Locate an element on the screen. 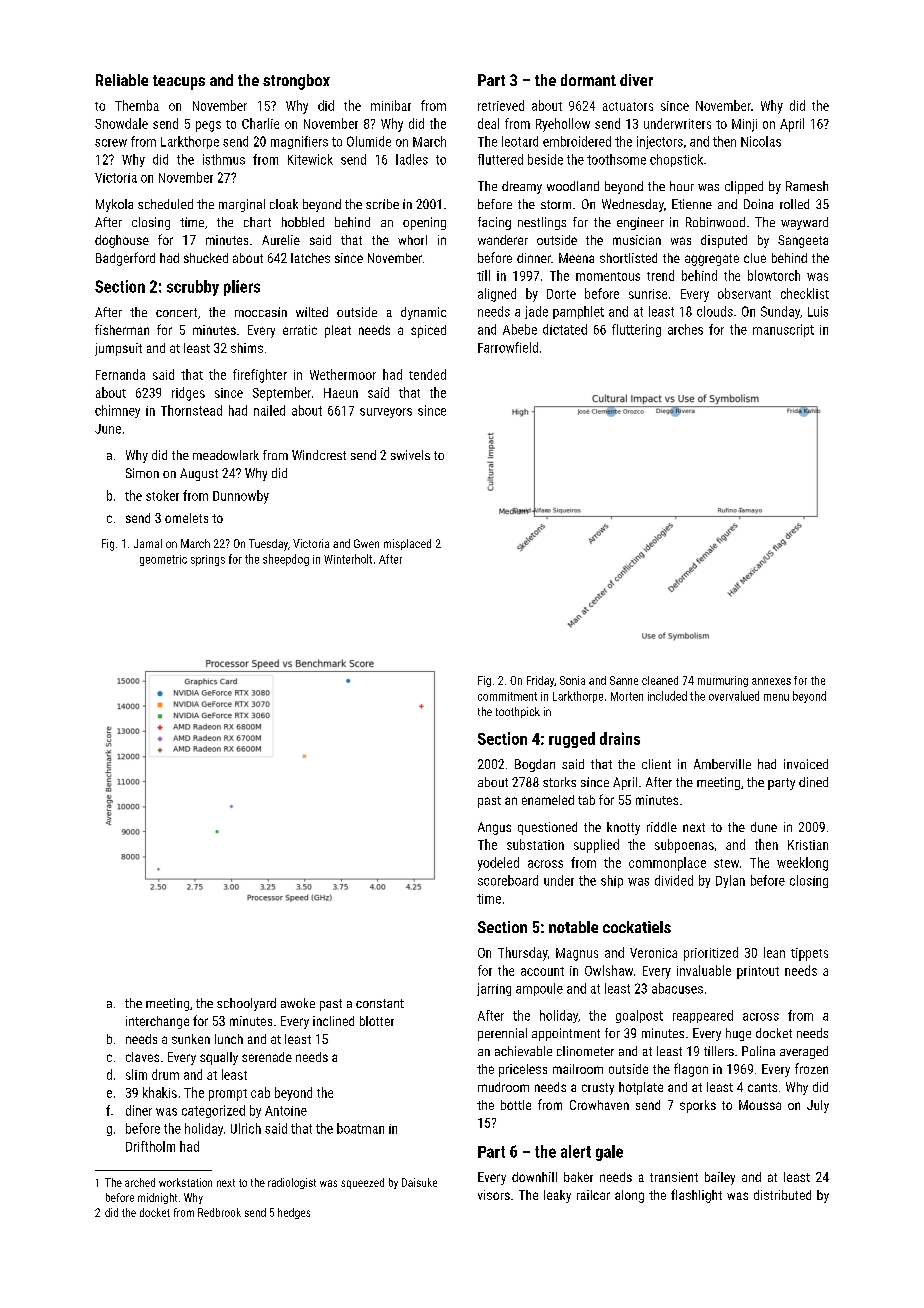 This screenshot has width=924, height=1308. strongbox is located at coordinates (296, 82).
